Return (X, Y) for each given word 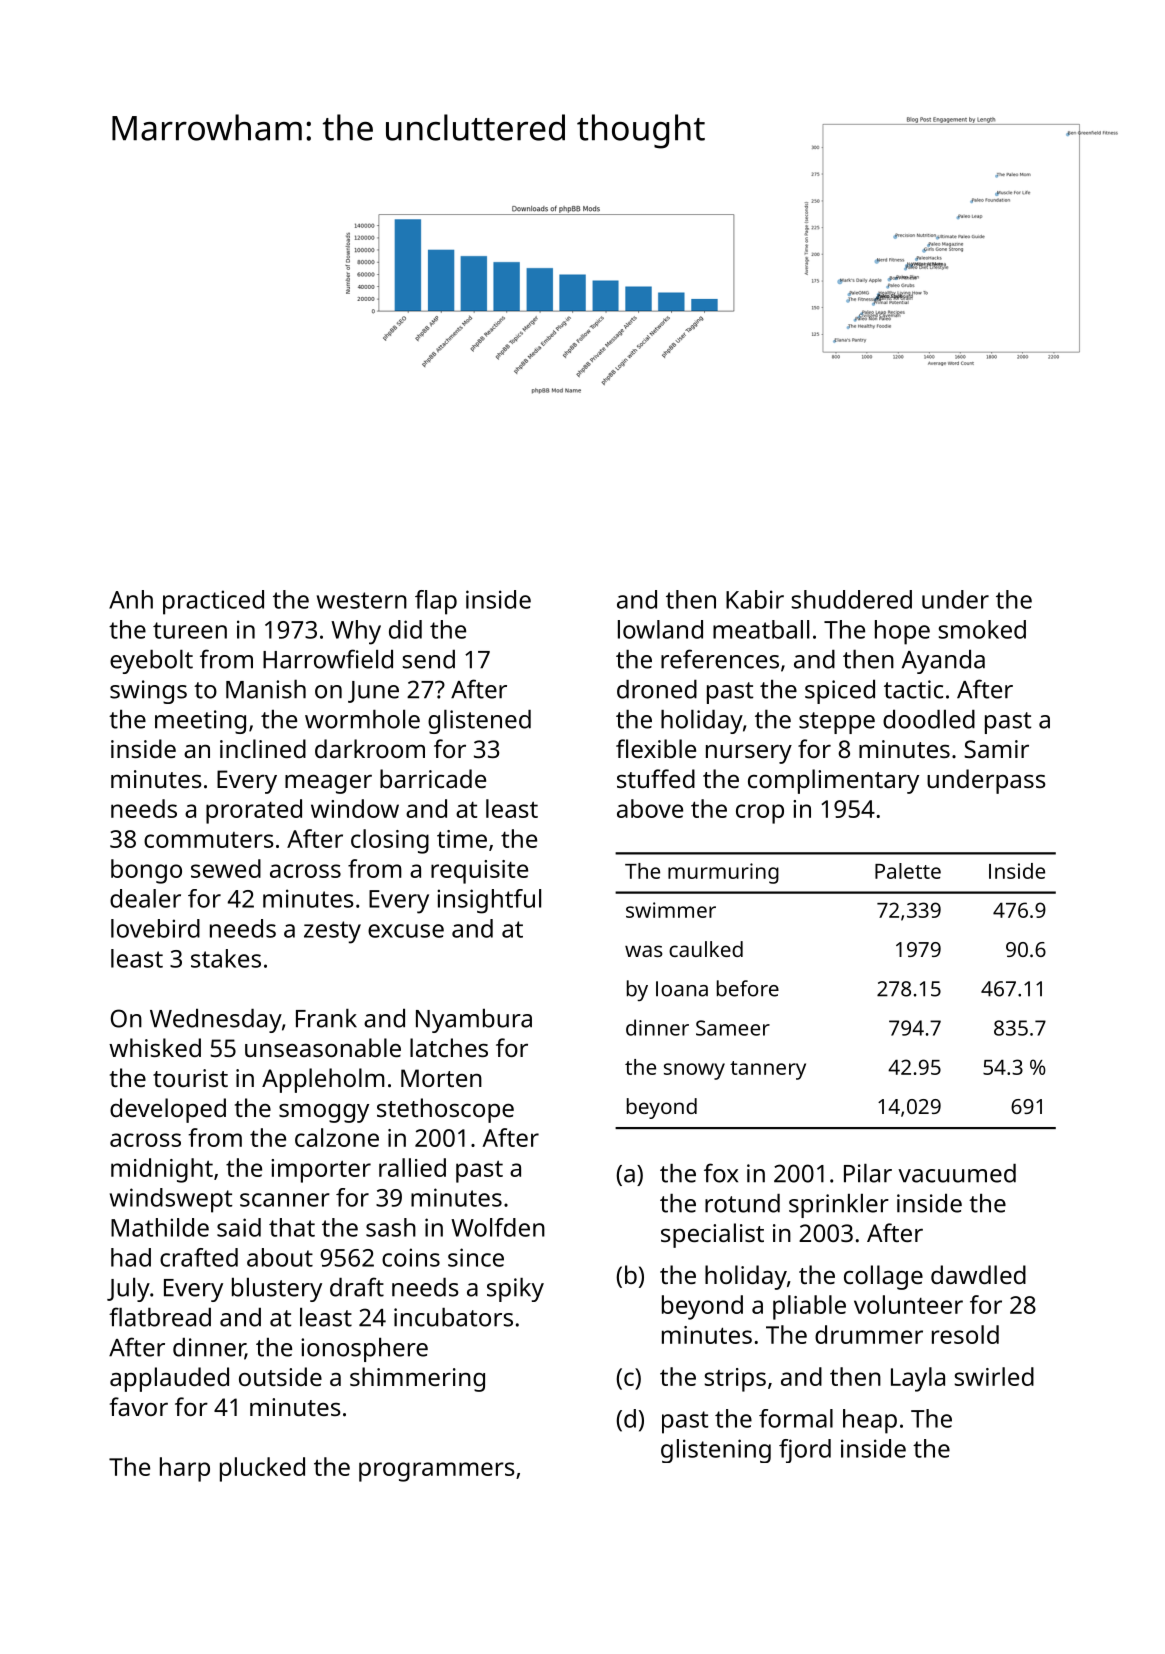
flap (436, 602)
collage (883, 1277)
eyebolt (151, 662)
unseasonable (323, 1047)
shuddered (852, 599)
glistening (716, 1451)
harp (185, 1469)
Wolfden (498, 1227)
